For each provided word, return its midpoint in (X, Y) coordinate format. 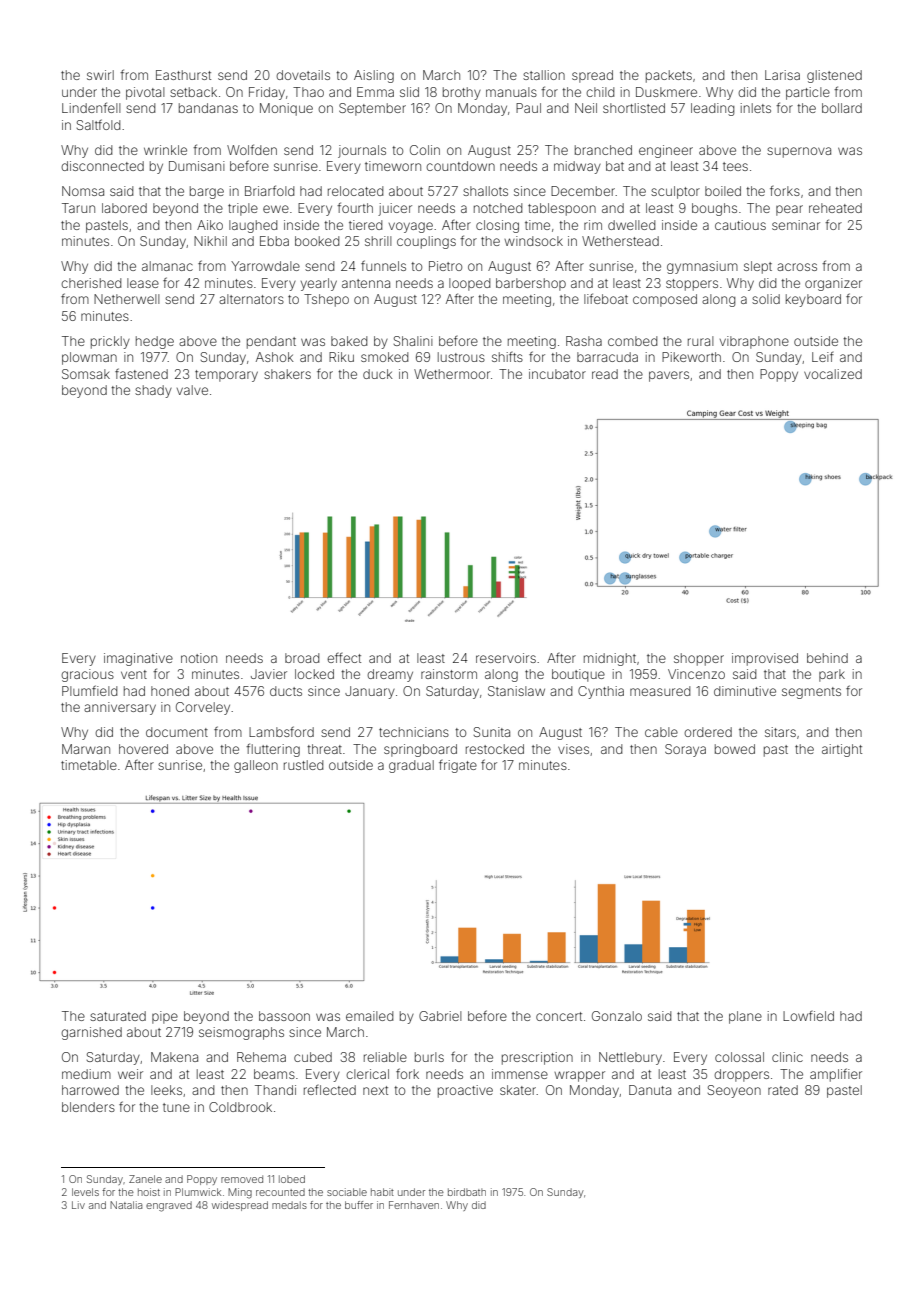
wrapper (579, 1076)
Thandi (275, 1090)
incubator (557, 374)
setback (193, 92)
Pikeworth (691, 357)
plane (745, 1017)
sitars (780, 732)
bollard (842, 108)
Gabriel (440, 1016)
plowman (89, 358)
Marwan (86, 749)
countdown (460, 166)
